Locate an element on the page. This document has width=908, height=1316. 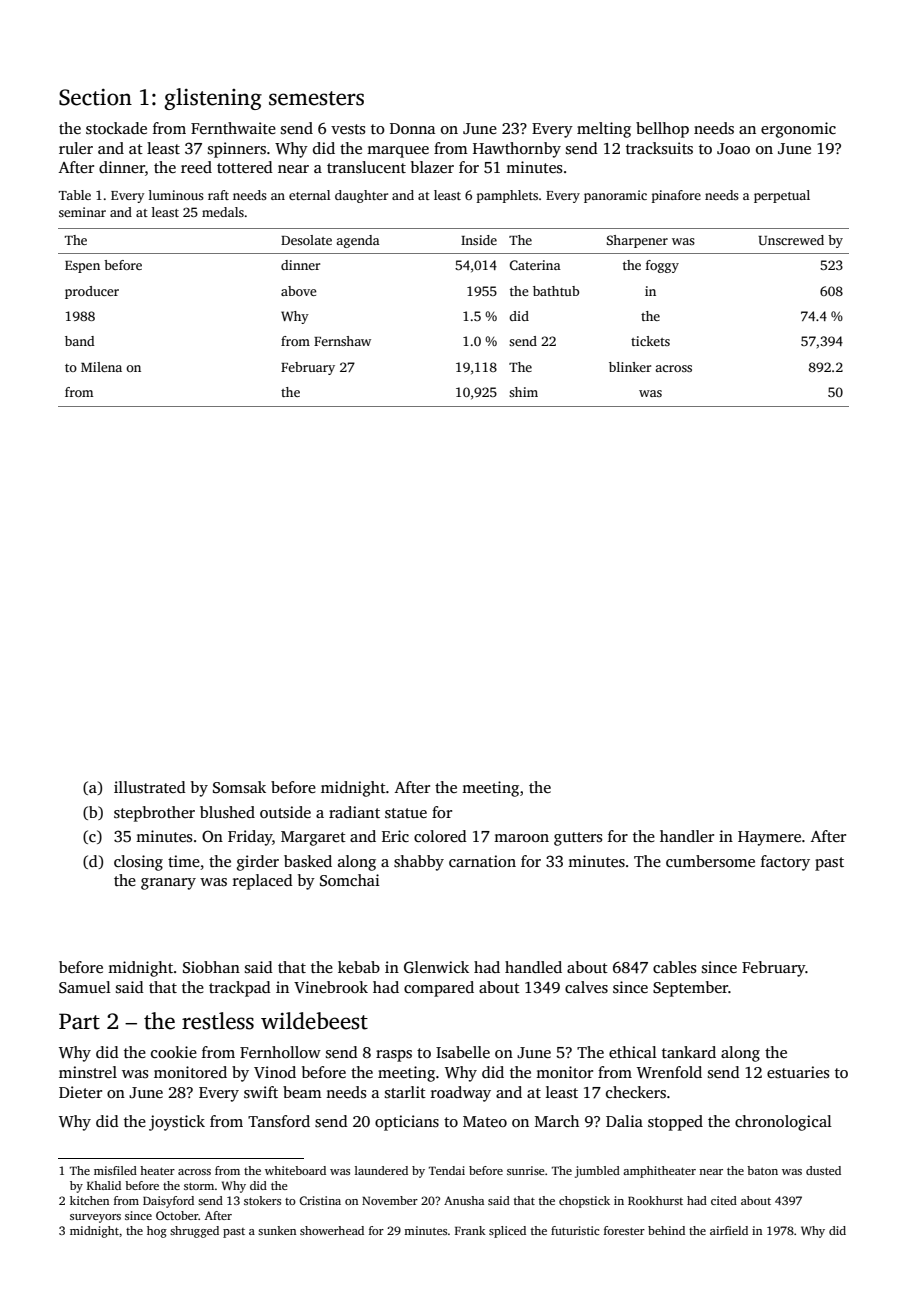
Milena is located at coordinates (101, 367).
